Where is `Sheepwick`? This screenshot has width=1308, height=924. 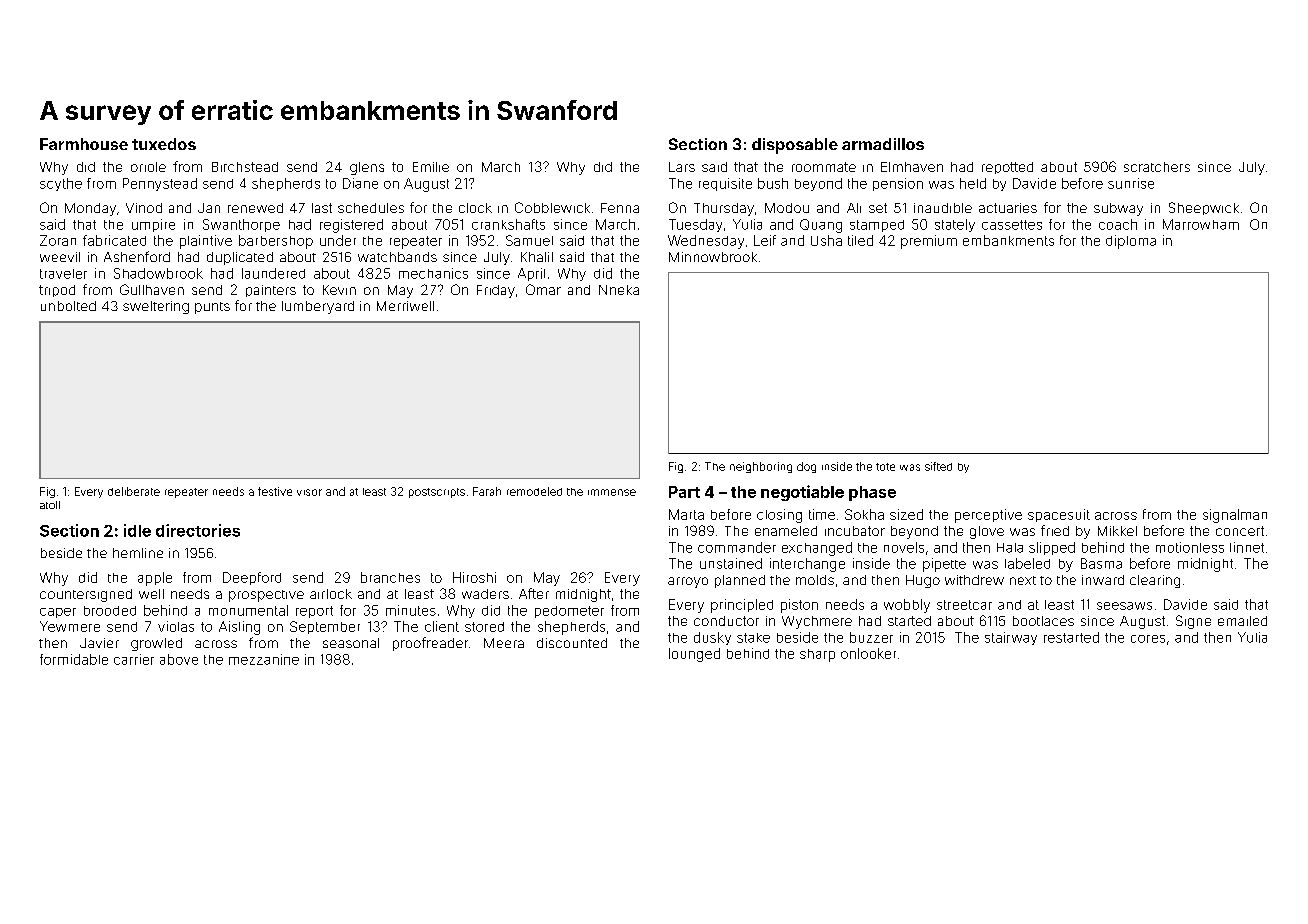 Sheepwick is located at coordinates (1204, 208).
